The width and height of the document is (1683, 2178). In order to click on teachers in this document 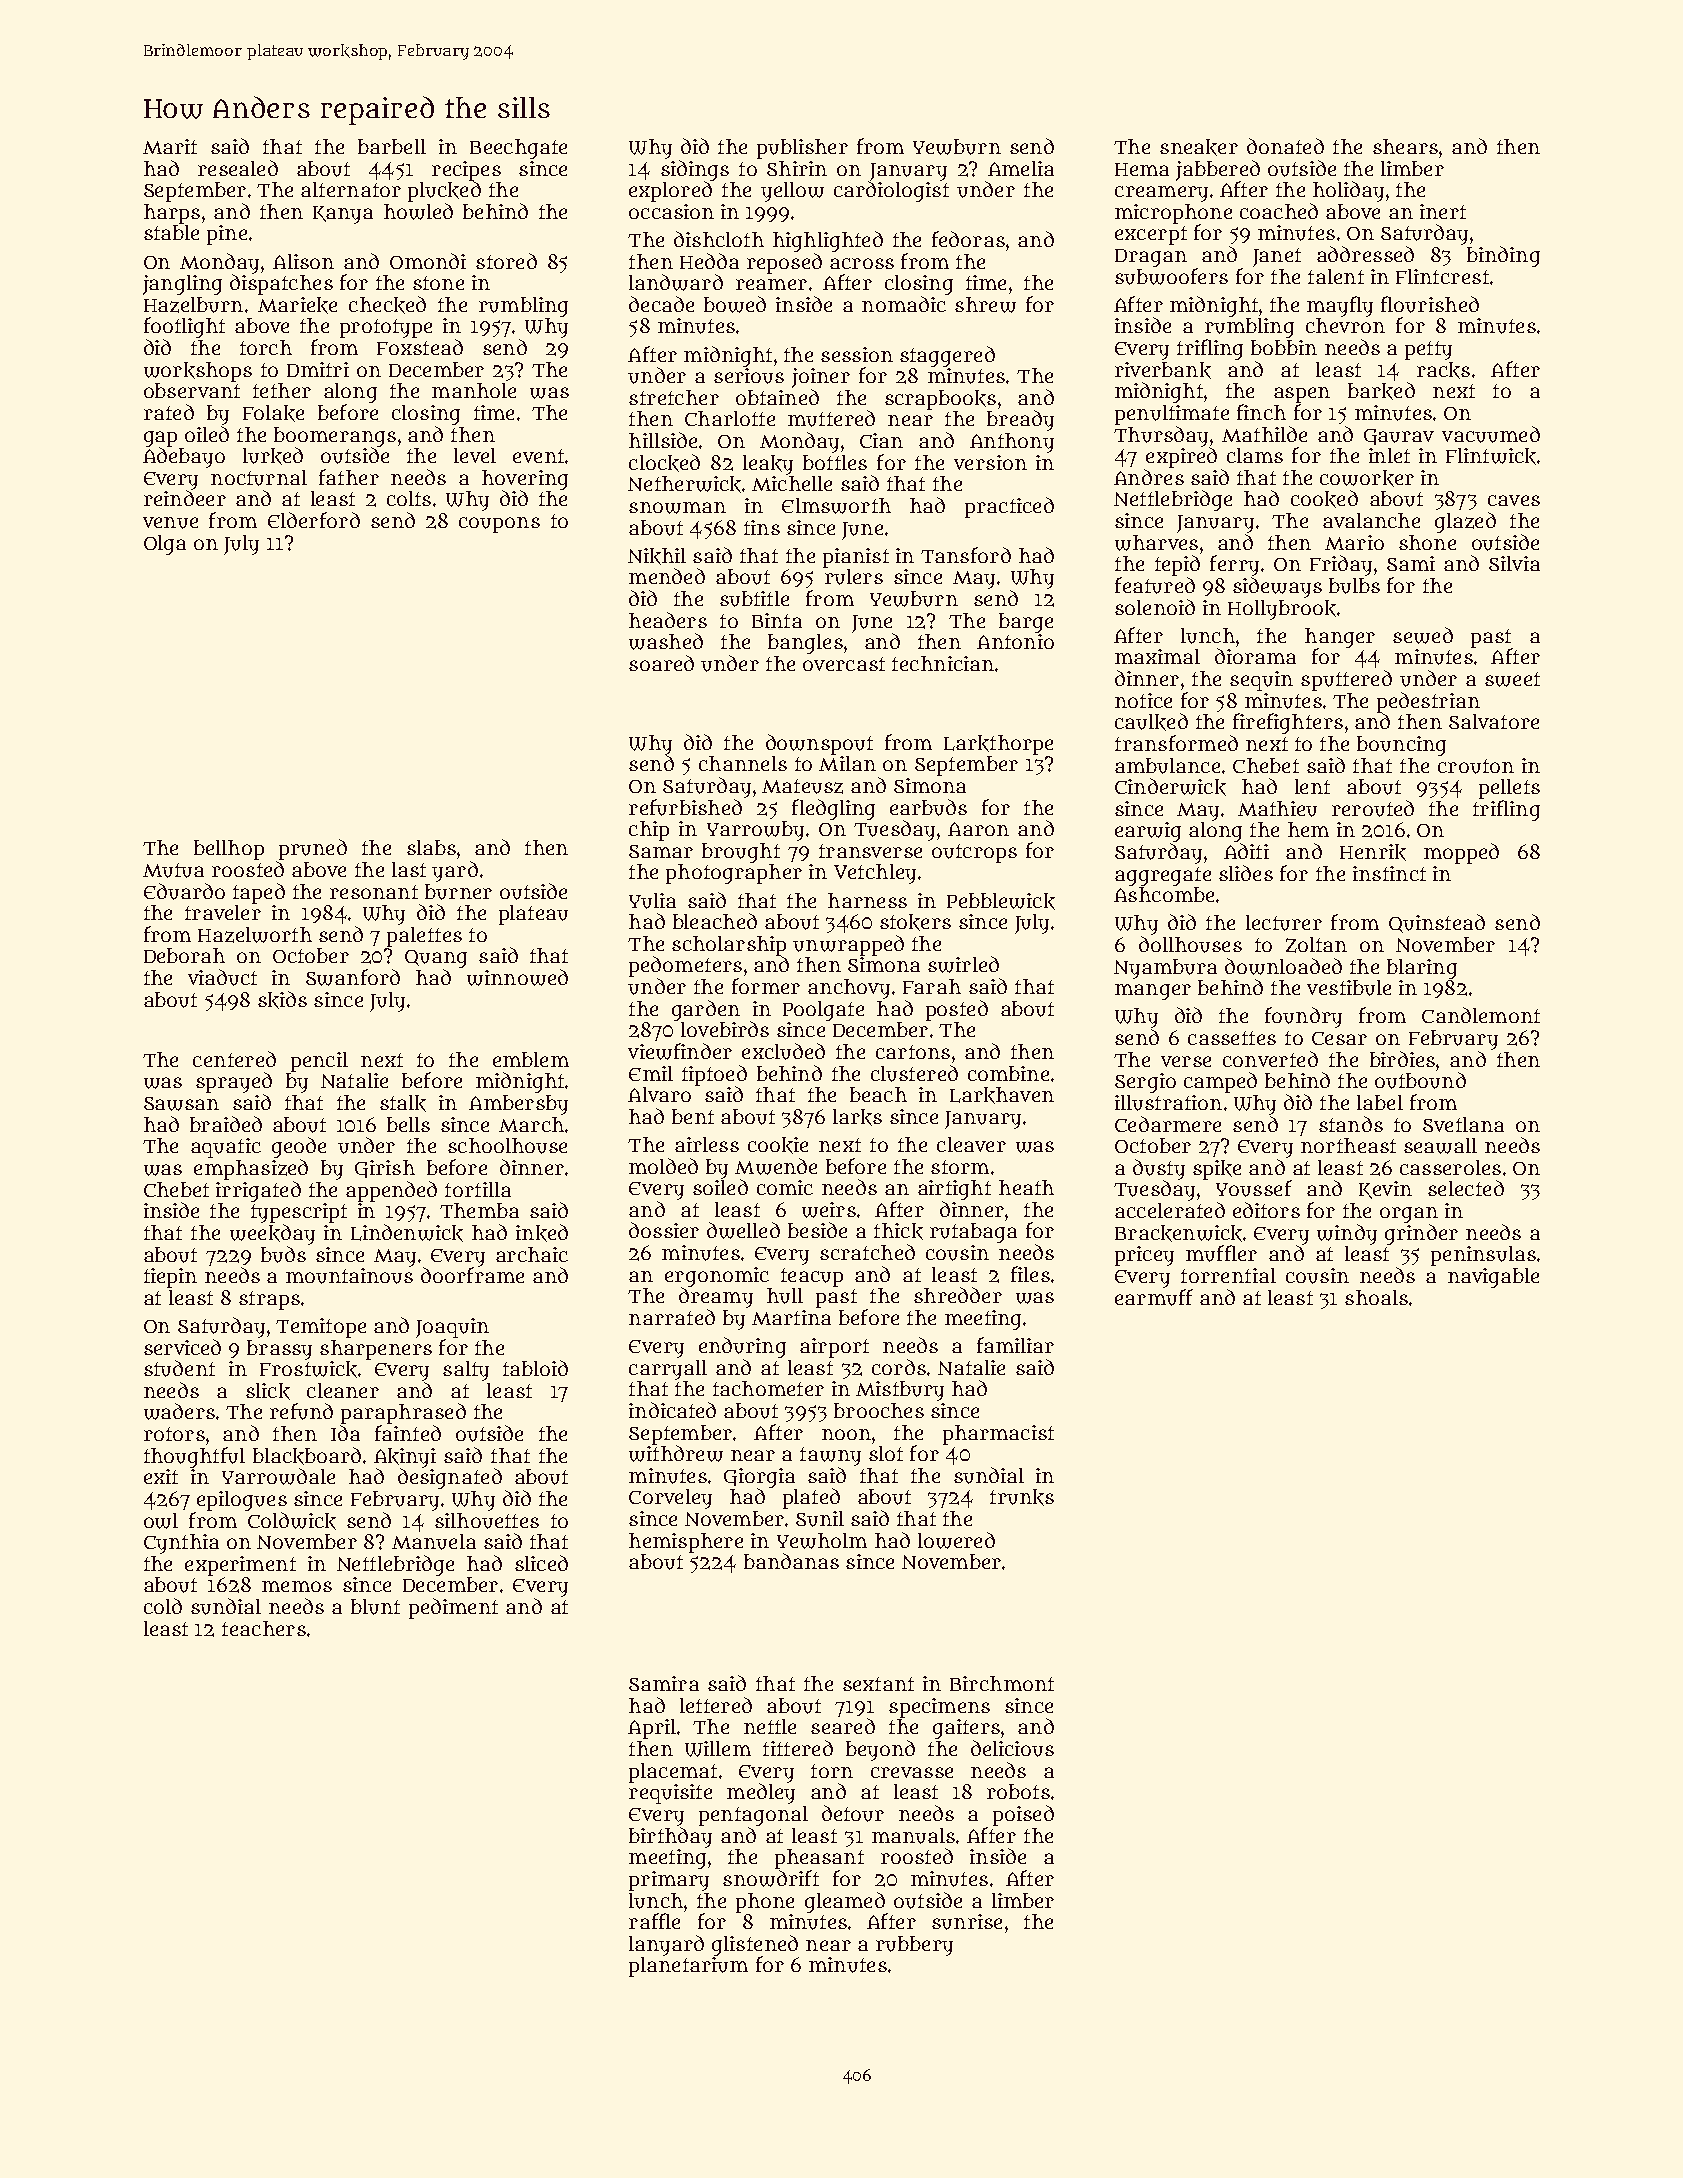, I will do `click(264, 1628)`.
